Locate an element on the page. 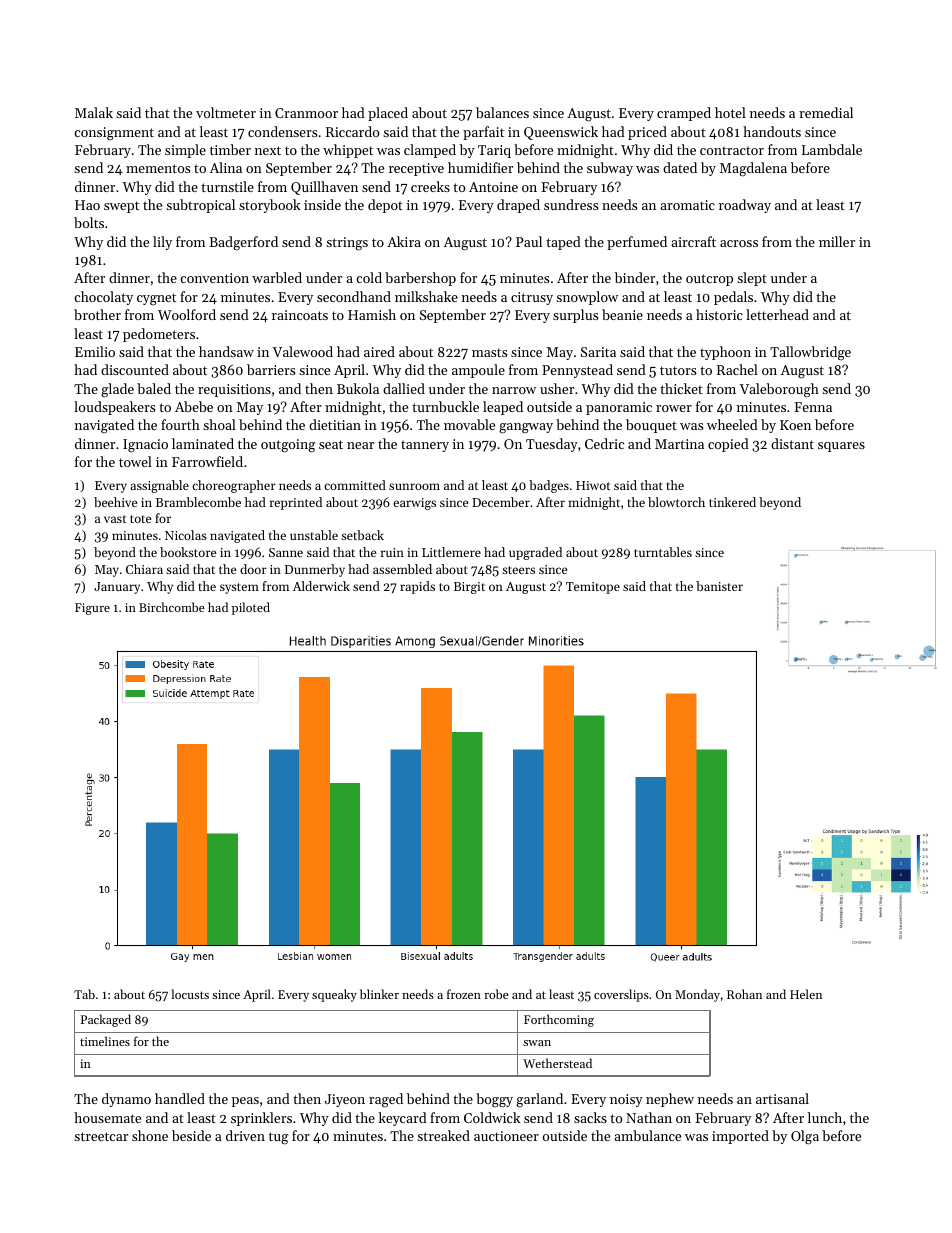 This document has height=1233, width=952. ambulance is located at coordinates (647, 1135).
